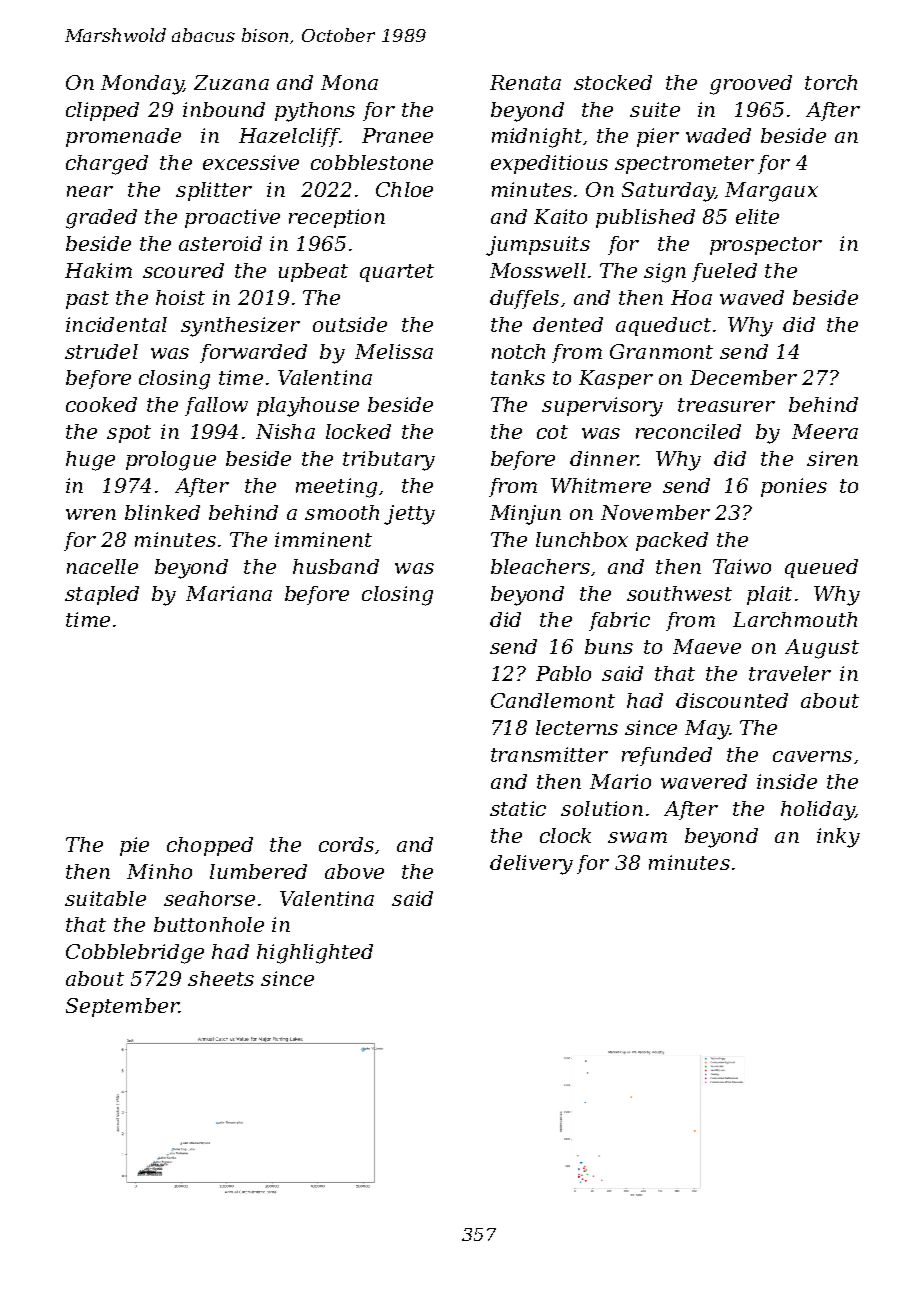 The width and height of the image is (924, 1311). What do you see at coordinates (349, 82) in the image?
I see `Mona` at bounding box center [349, 82].
